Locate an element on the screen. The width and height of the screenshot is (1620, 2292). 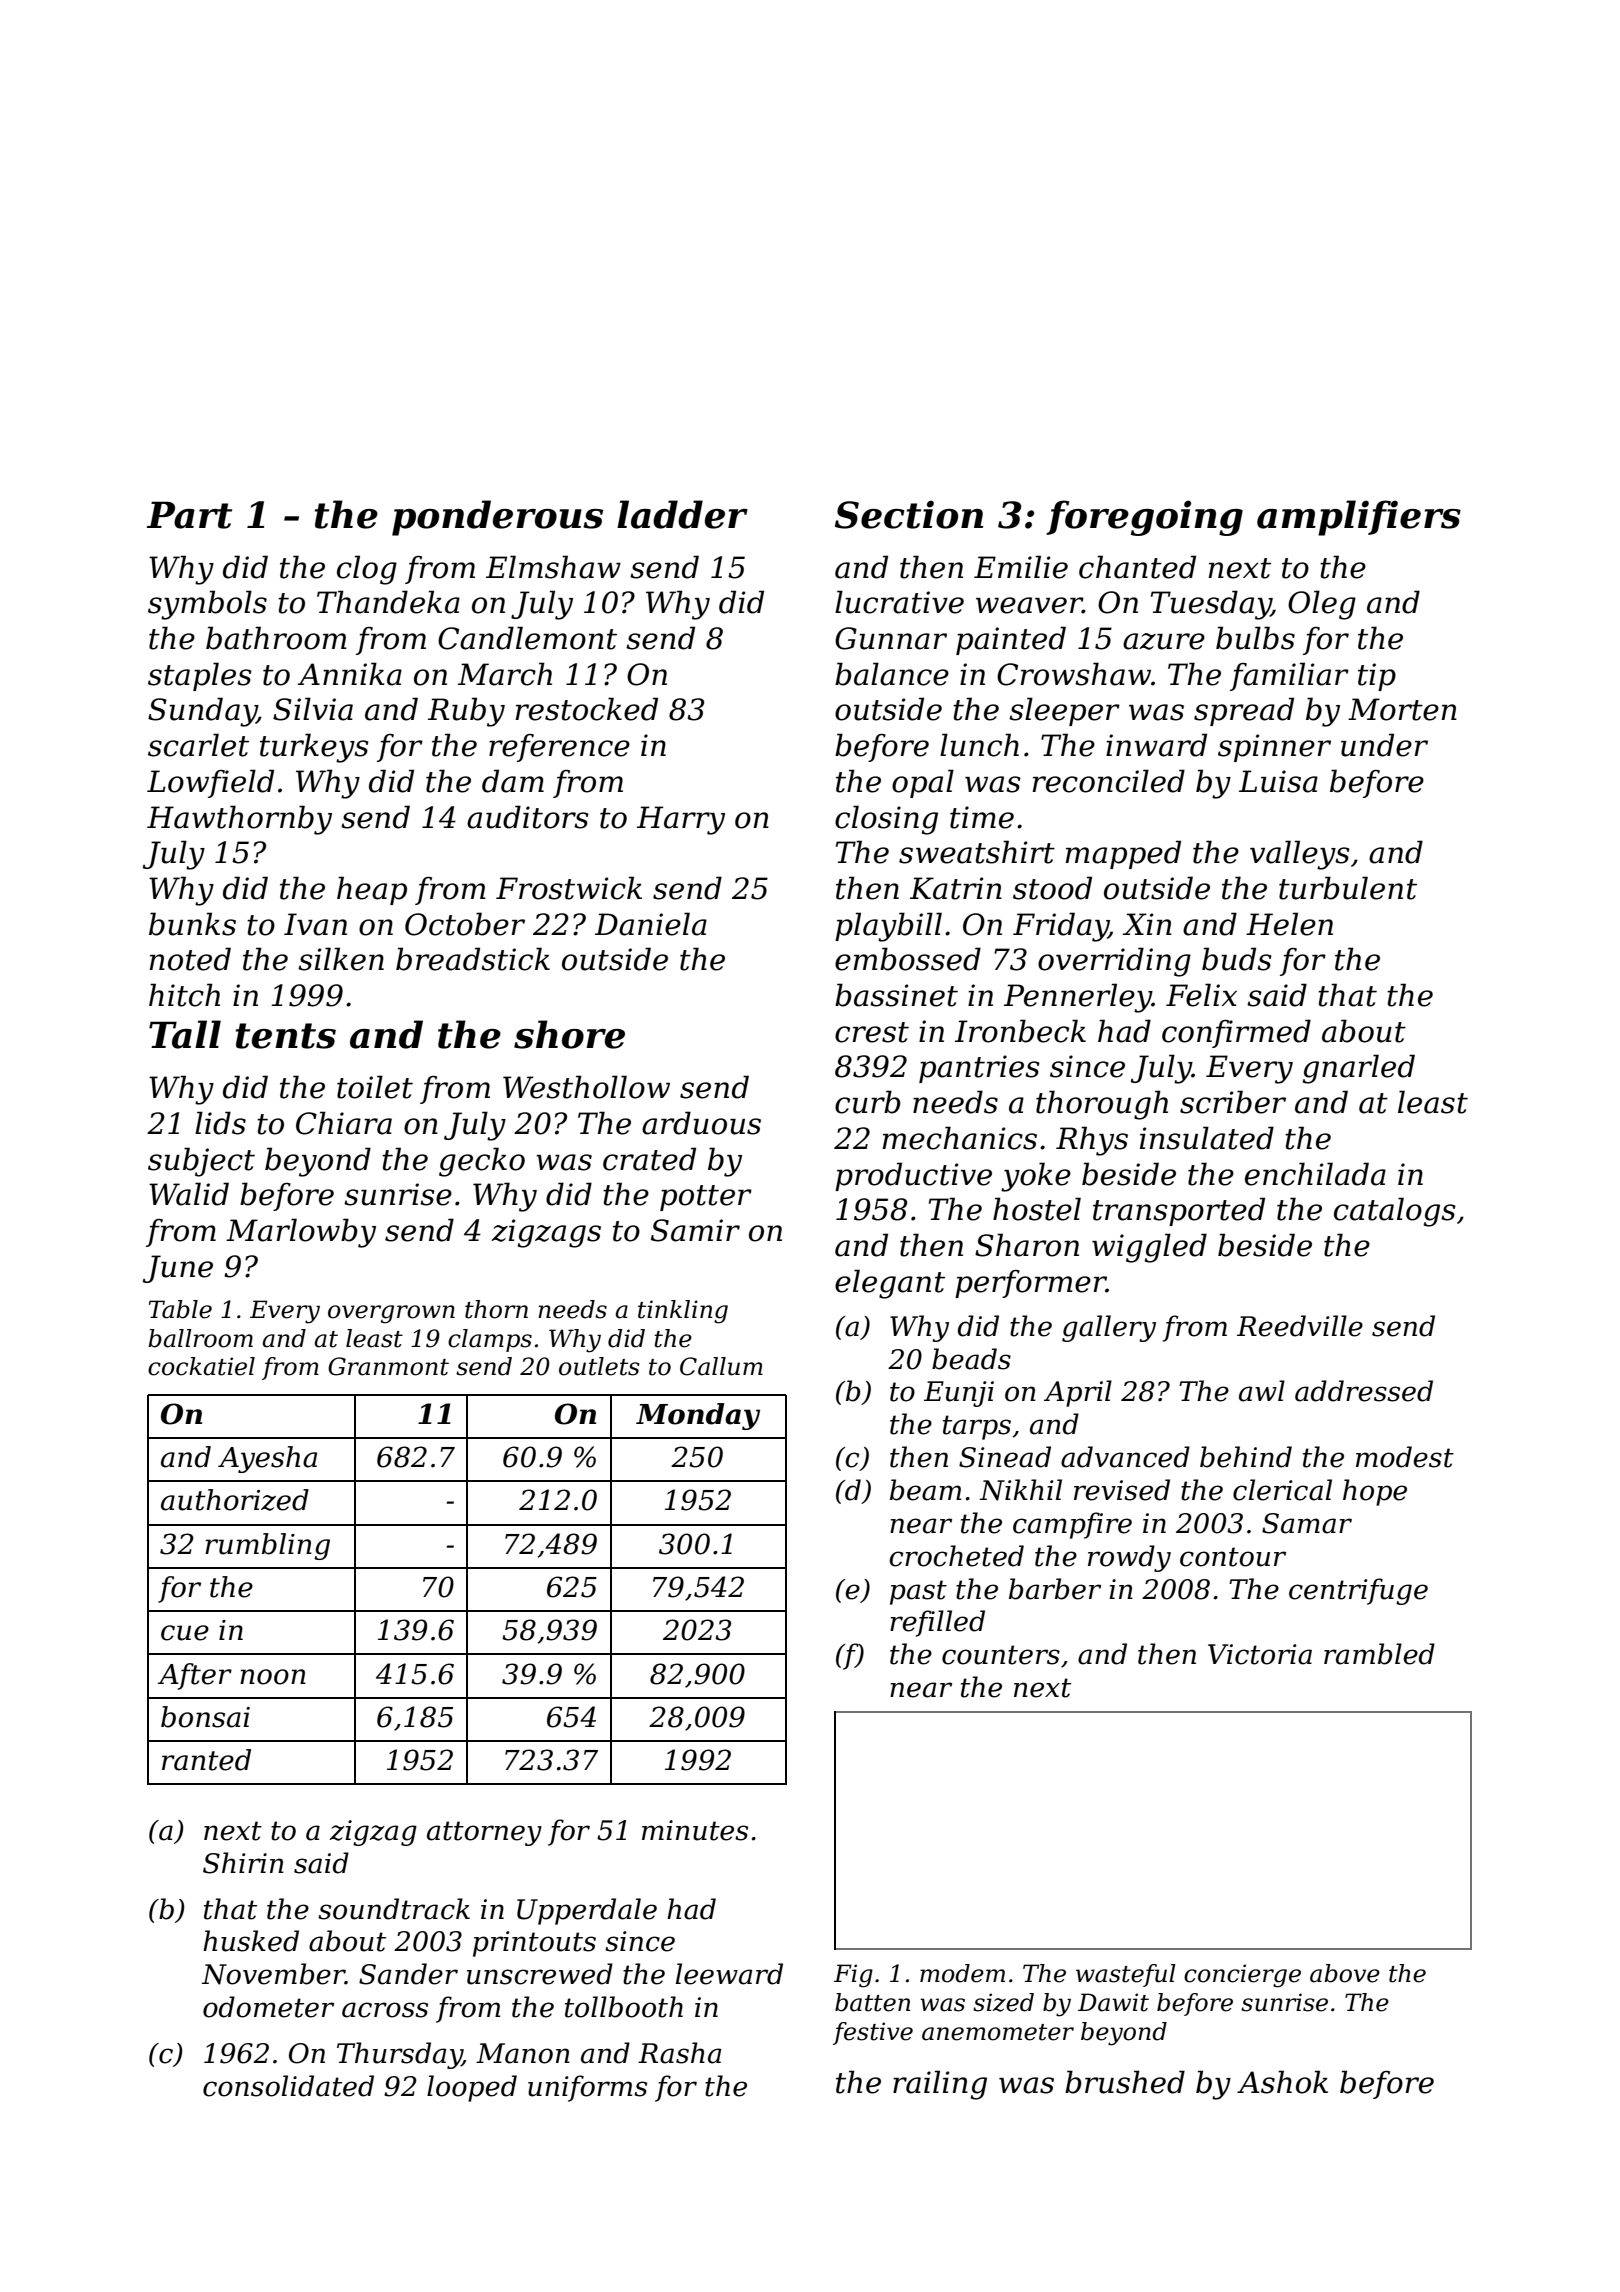
June is located at coordinates (178, 1269).
